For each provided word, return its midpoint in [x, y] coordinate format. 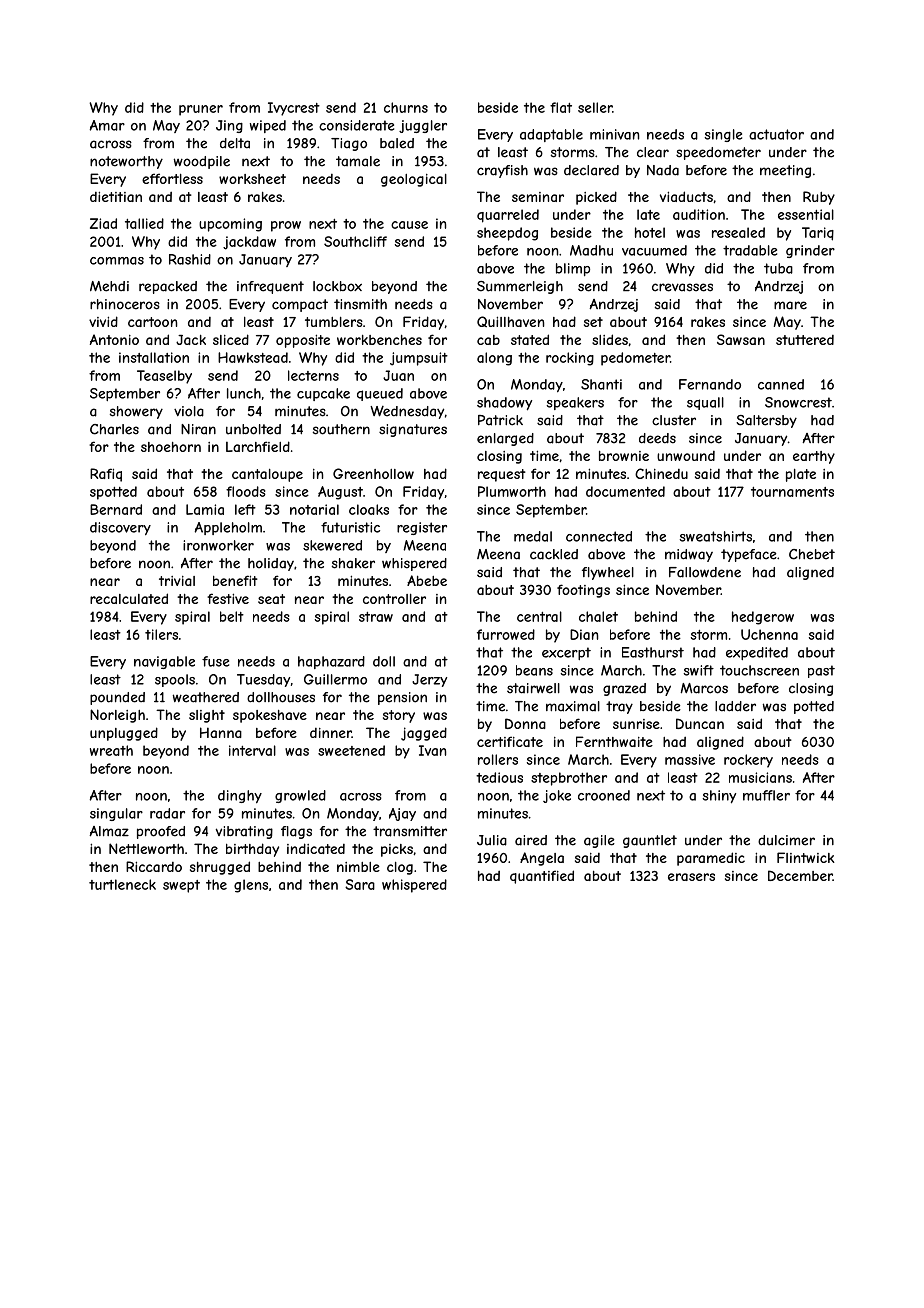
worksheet [252, 179]
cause [409, 225]
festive [228, 598]
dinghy [240, 796]
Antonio [114, 339]
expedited [757, 653]
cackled [554, 554]
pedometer [635, 359]
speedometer [718, 153]
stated [530, 339]
